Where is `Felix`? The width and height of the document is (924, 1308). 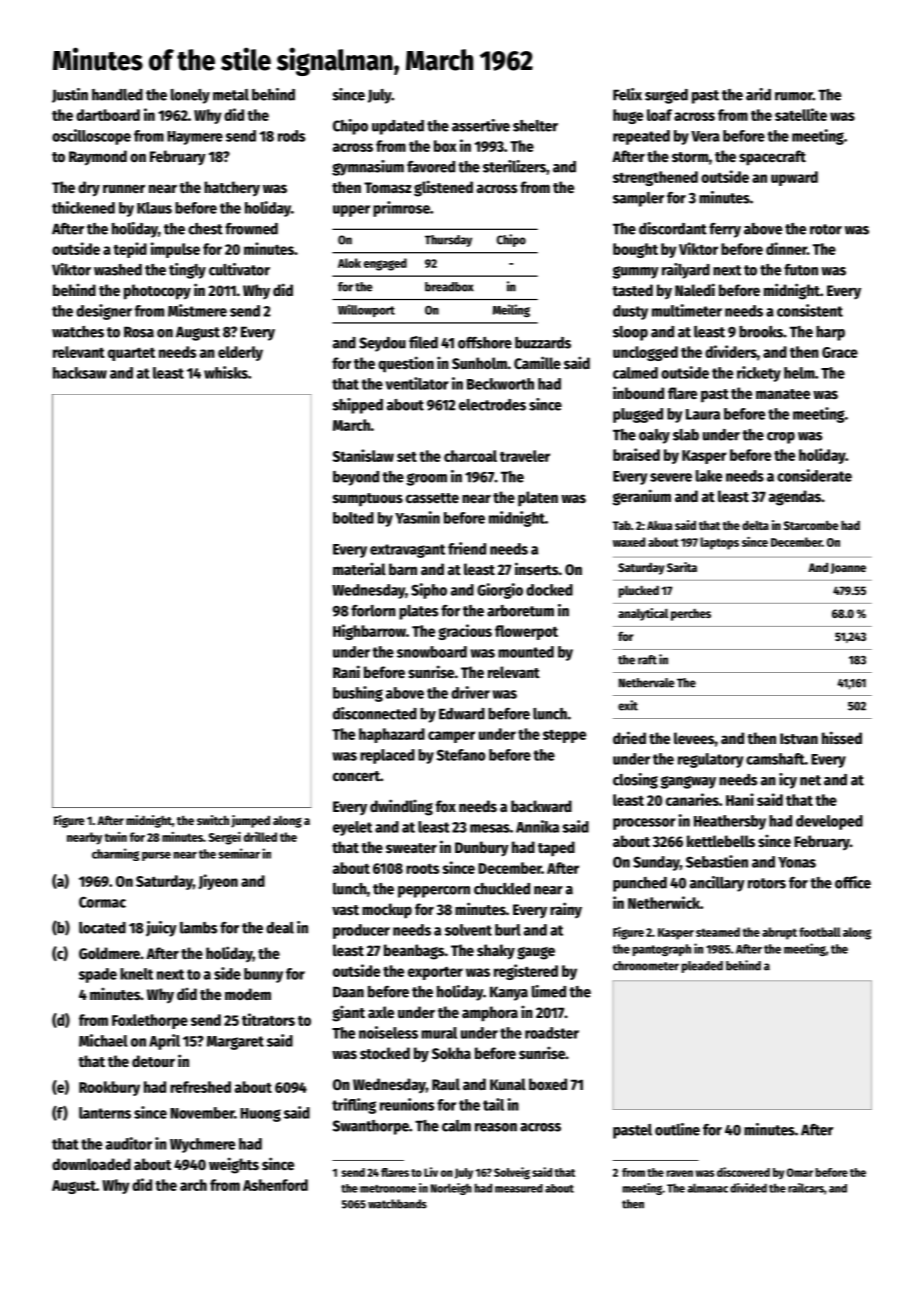 Felix is located at coordinates (627, 94).
